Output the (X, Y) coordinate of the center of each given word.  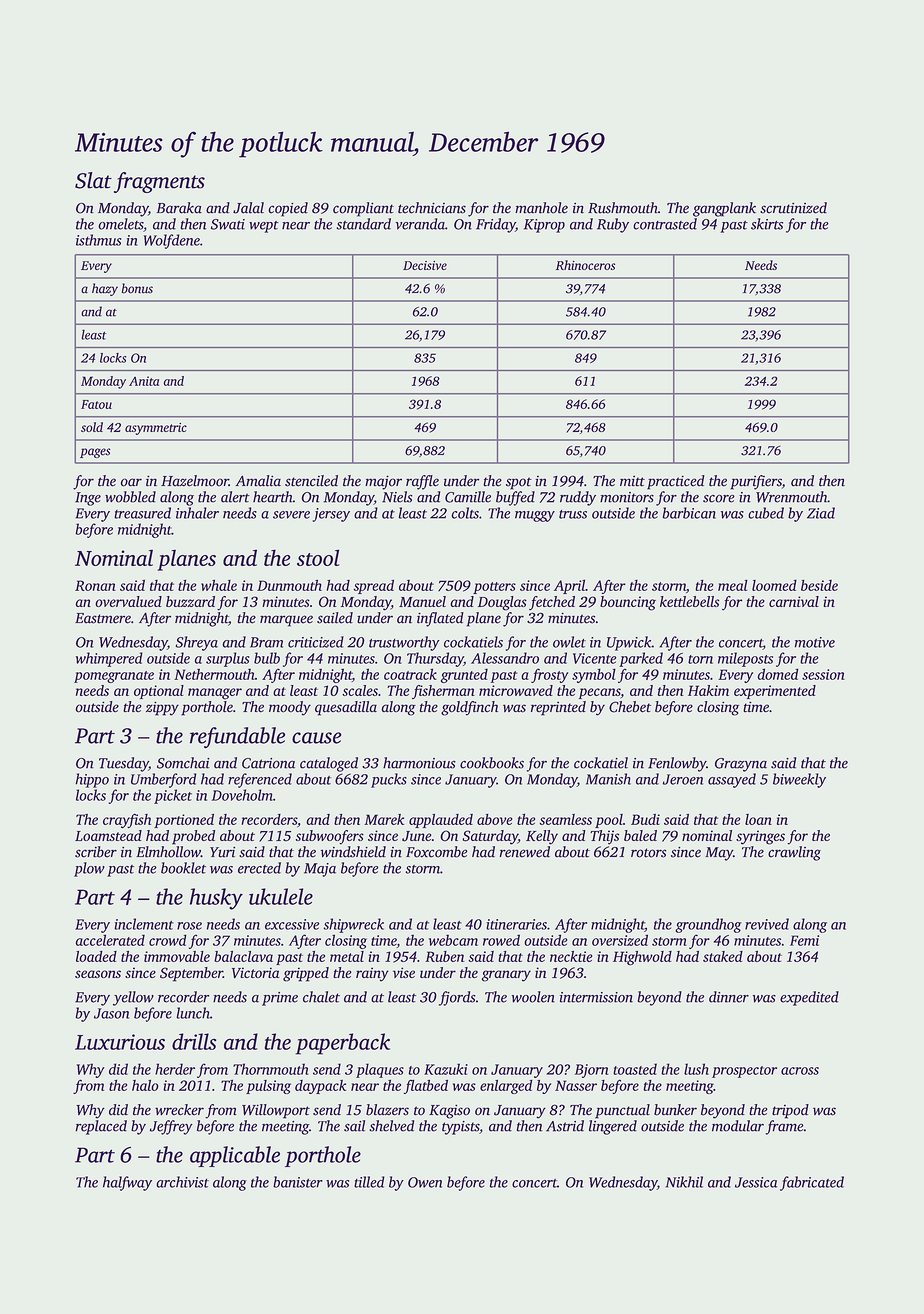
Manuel (422, 601)
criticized (316, 642)
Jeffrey (171, 1127)
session (823, 674)
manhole (541, 208)
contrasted (665, 224)
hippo (92, 780)
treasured (143, 513)
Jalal (248, 208)
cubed (766, 513)
